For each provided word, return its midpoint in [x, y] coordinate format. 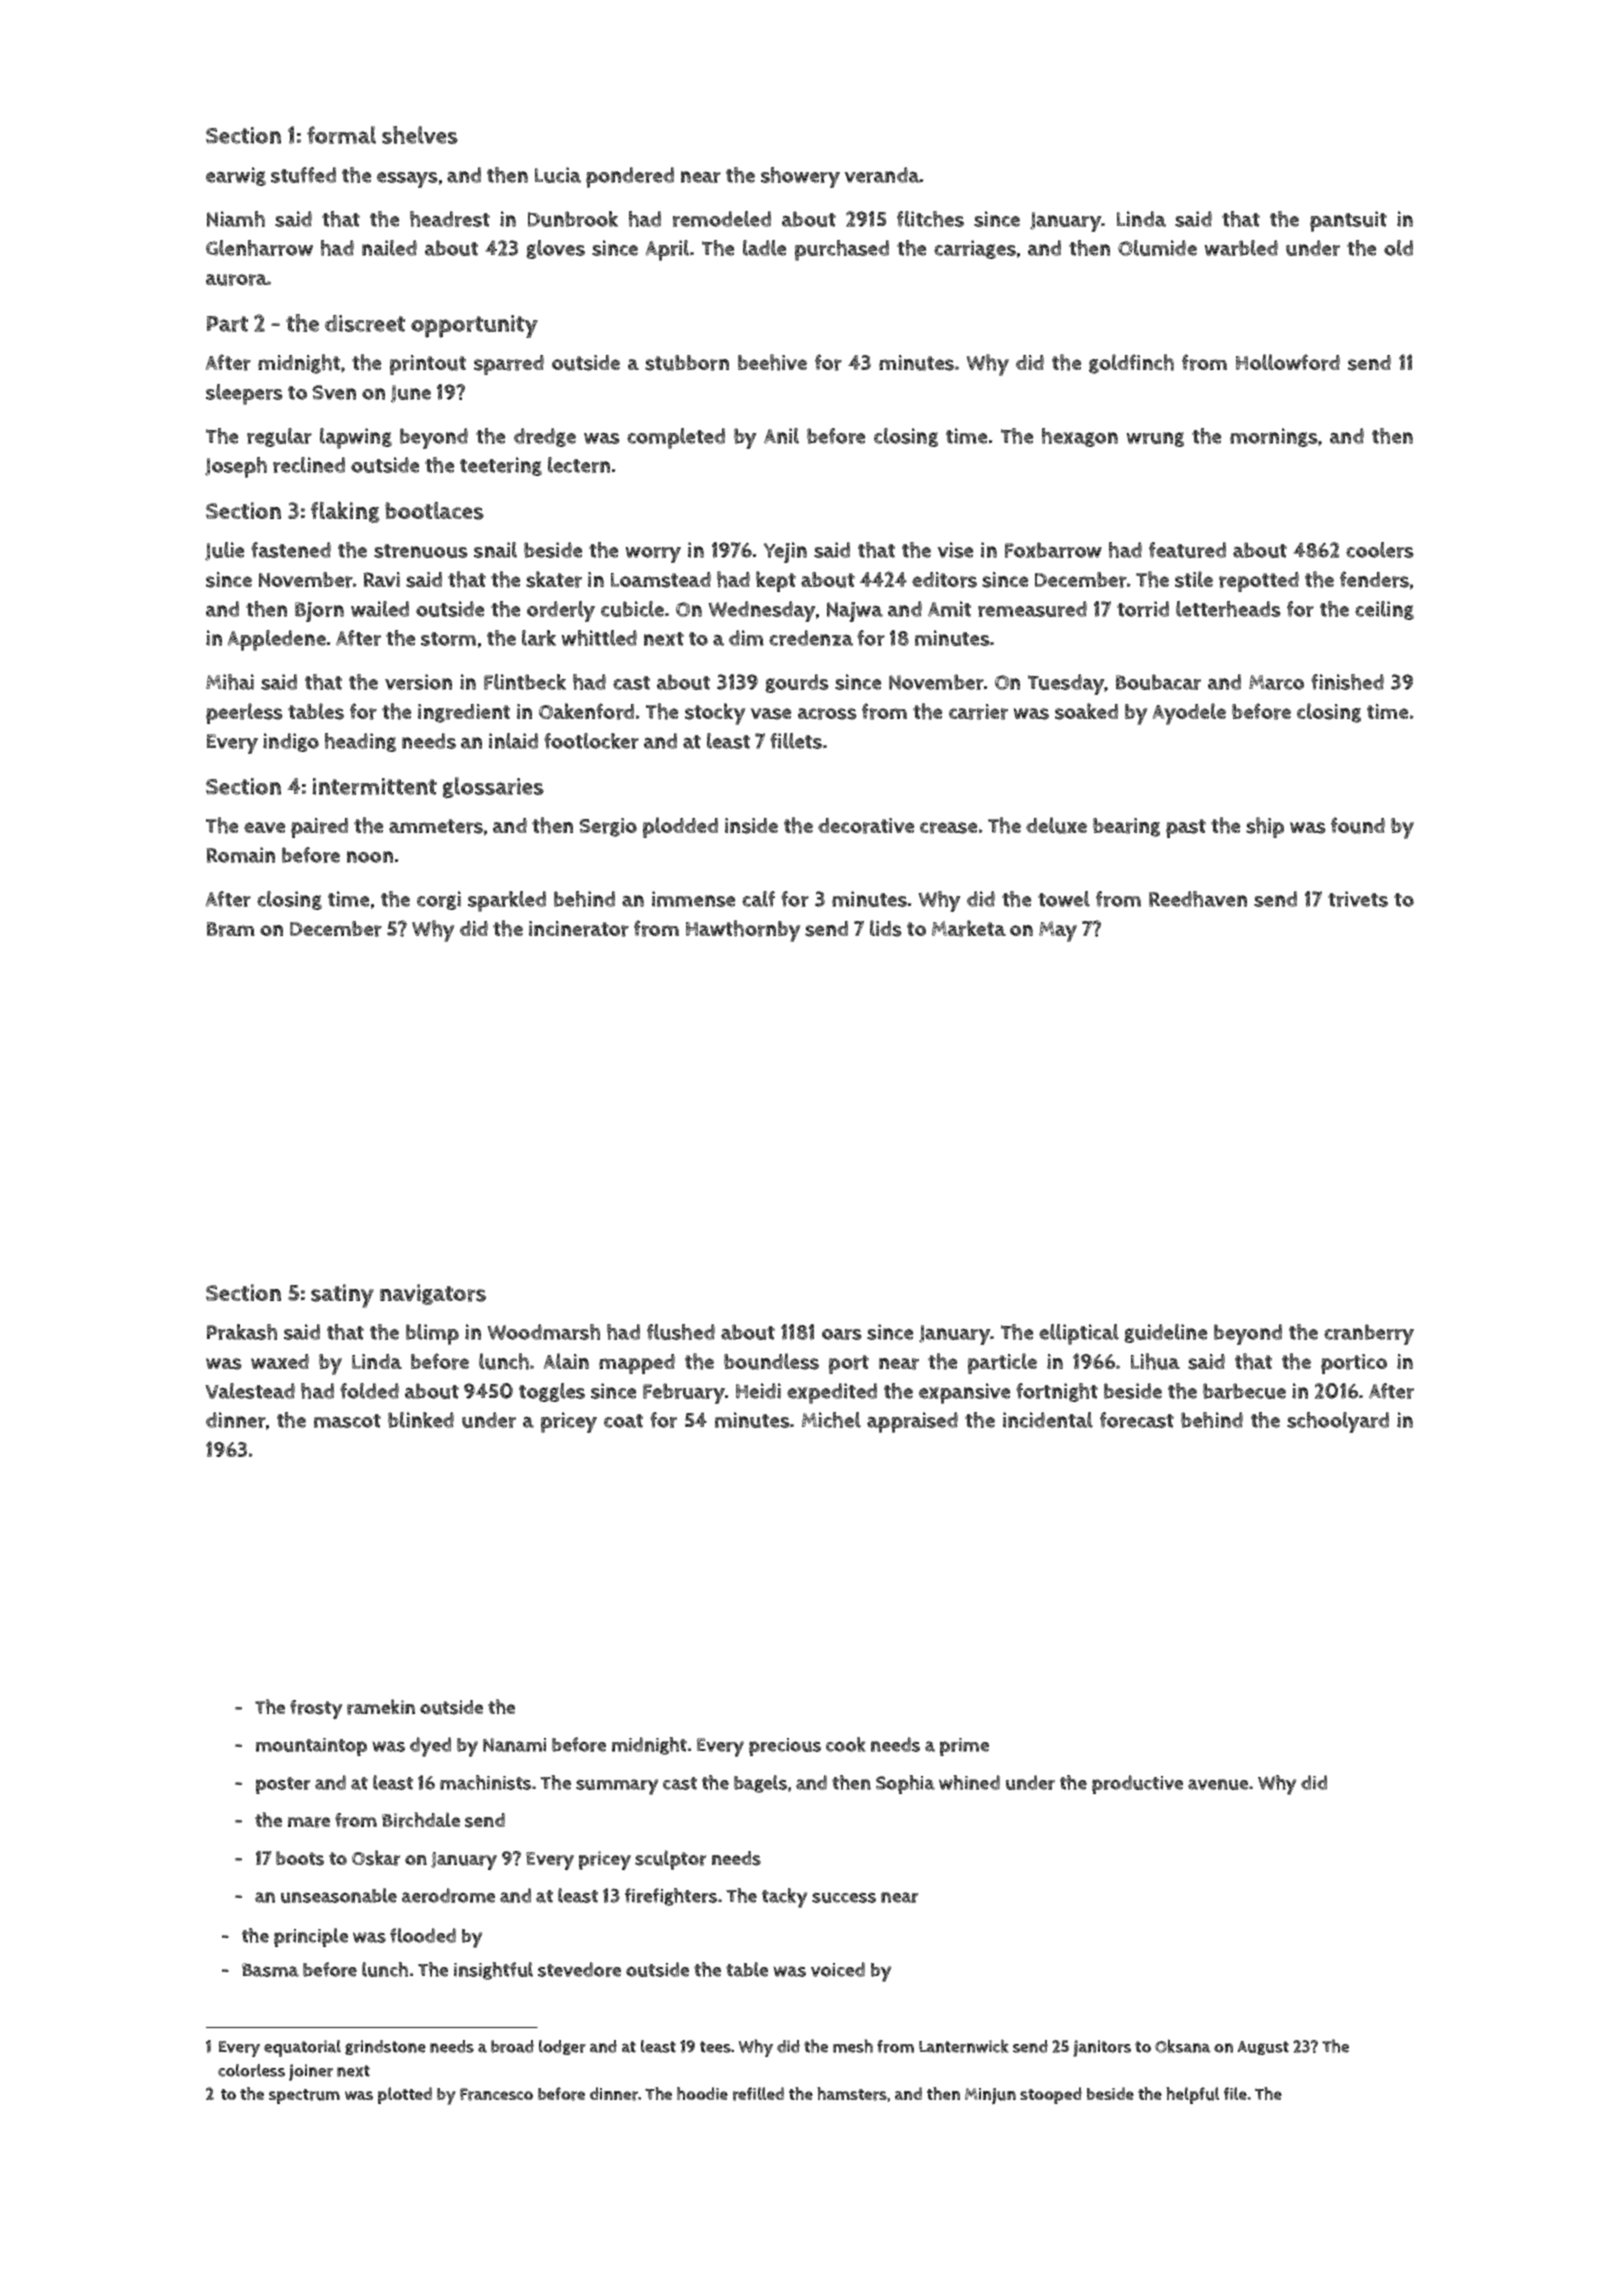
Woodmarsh [543, 1332]
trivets [1358, 899]
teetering [501, 466]
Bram [231, 929]
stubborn [687, 363]
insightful [493, 1971]
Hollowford [1288, 362]
